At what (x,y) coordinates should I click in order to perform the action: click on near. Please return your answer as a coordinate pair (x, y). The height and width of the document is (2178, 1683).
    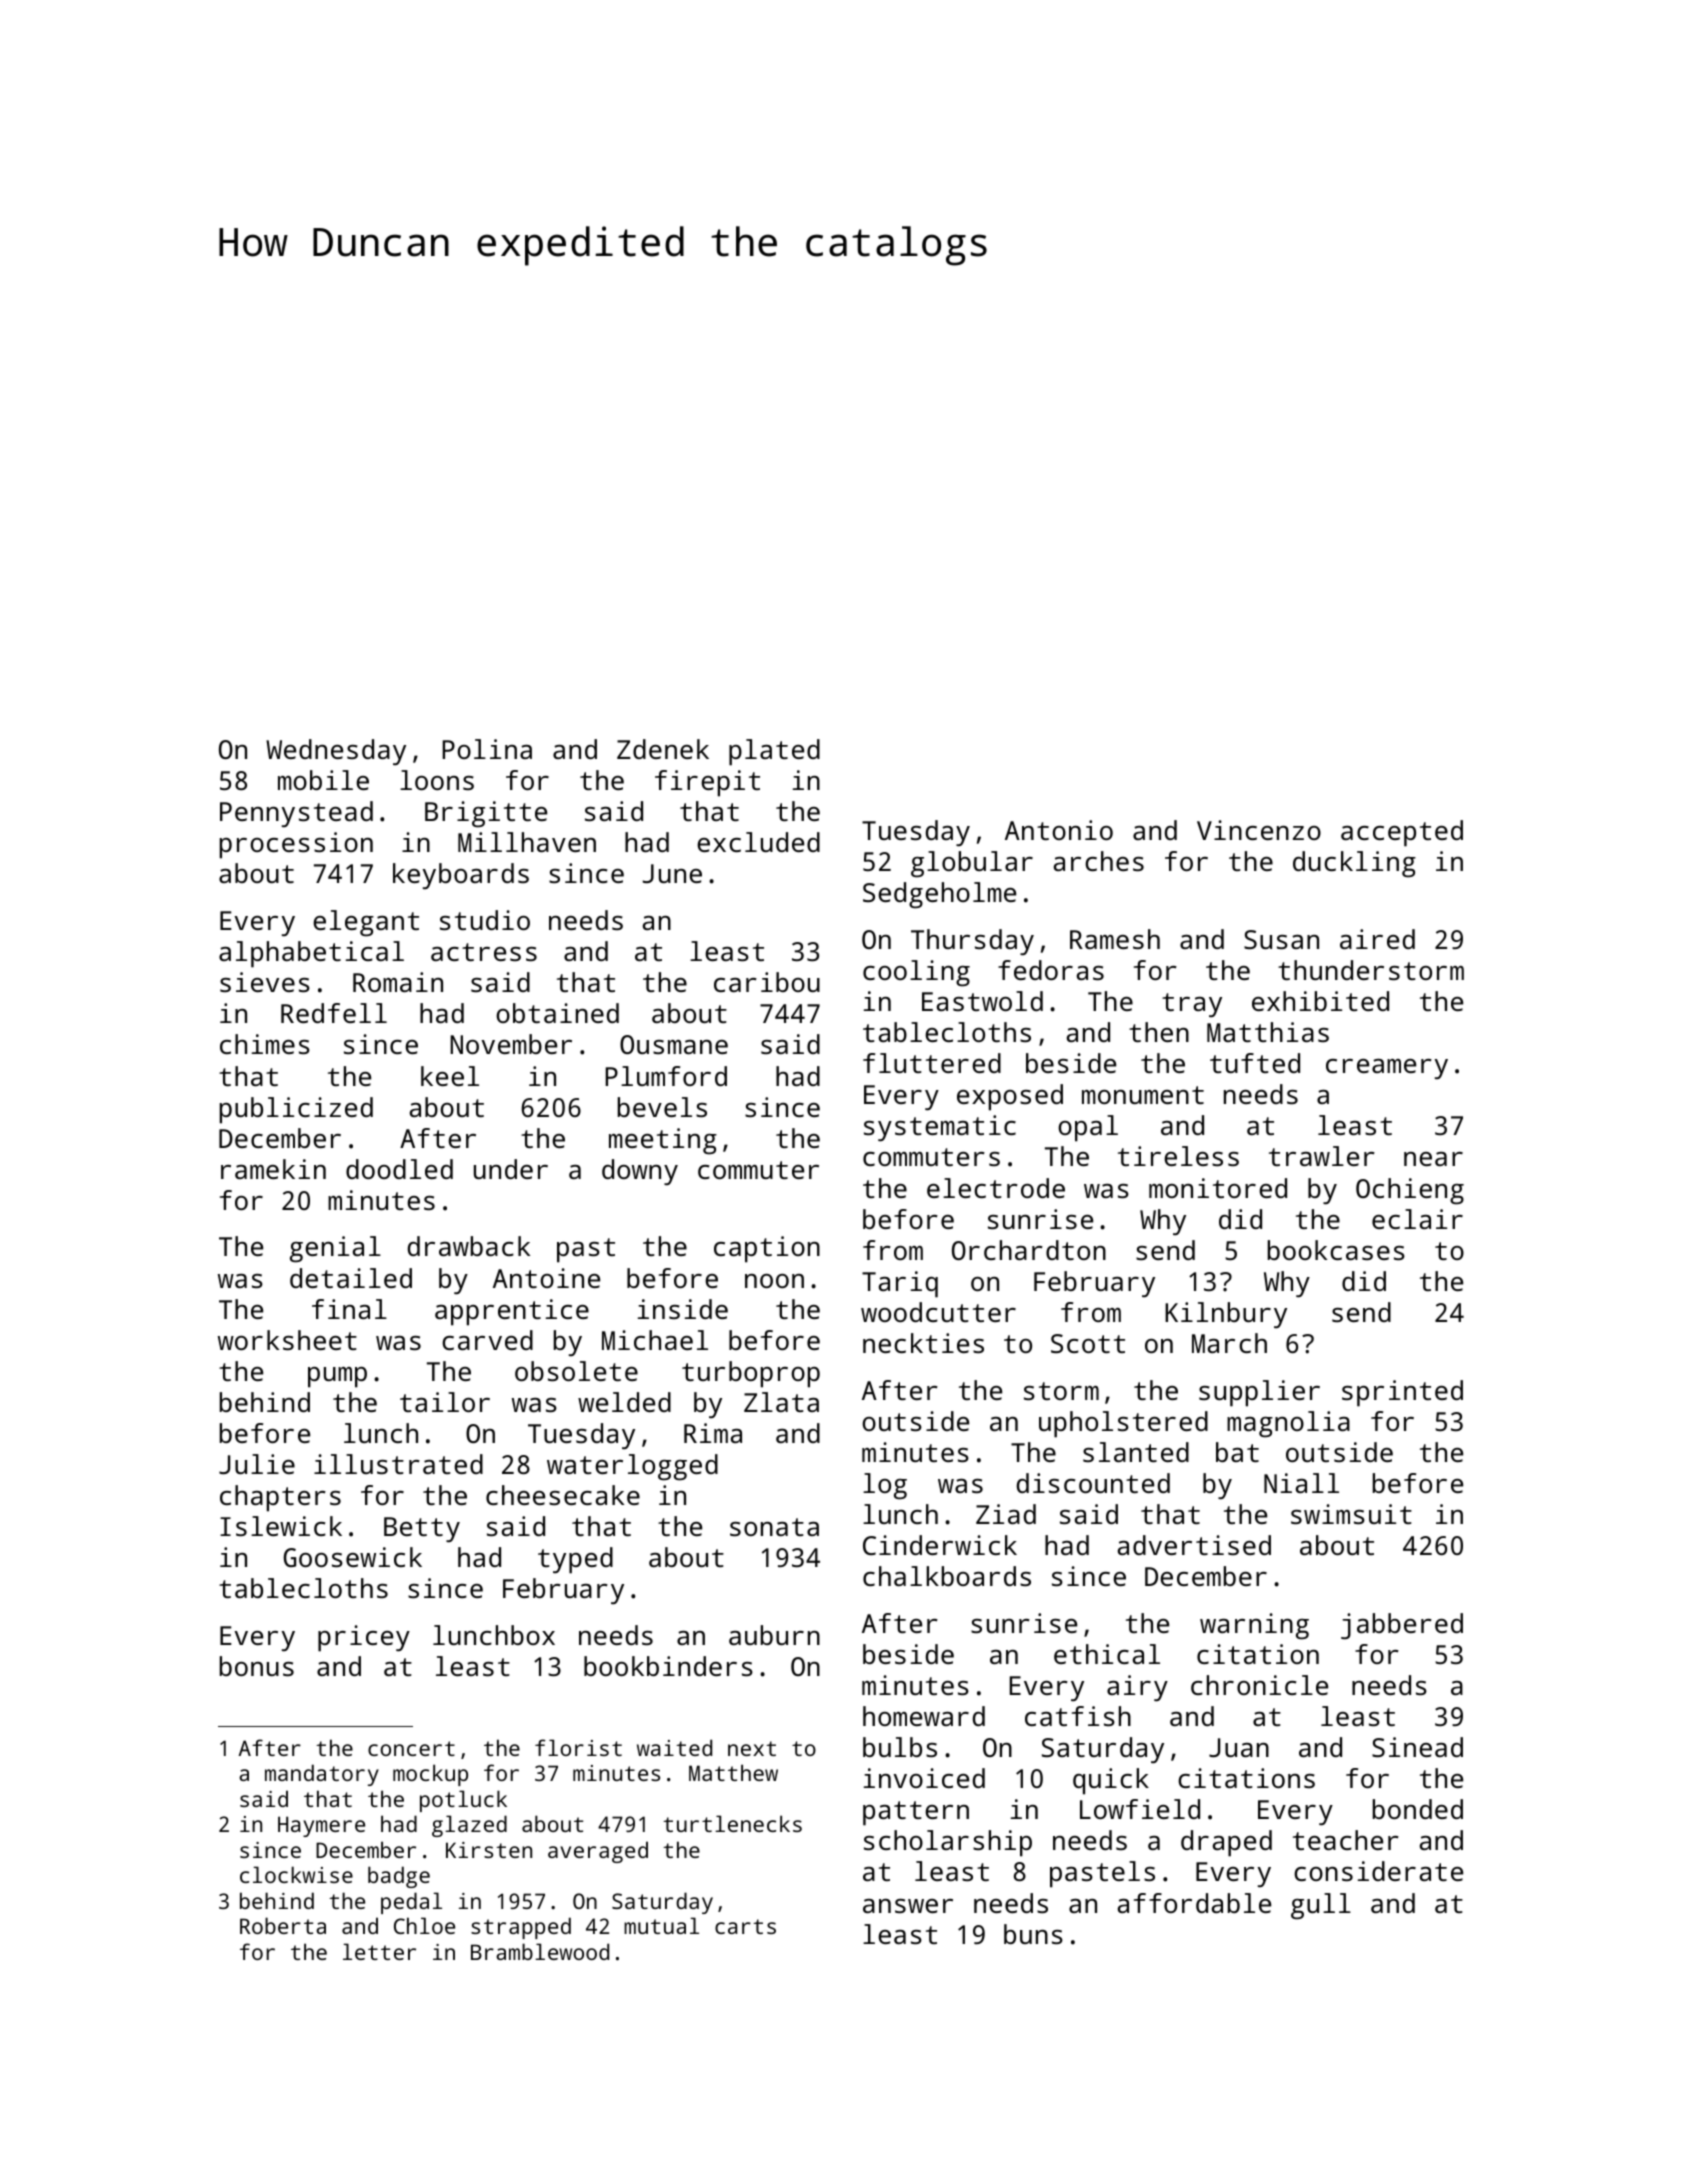
    Looking at the image, I should click on (1433, 1159).
